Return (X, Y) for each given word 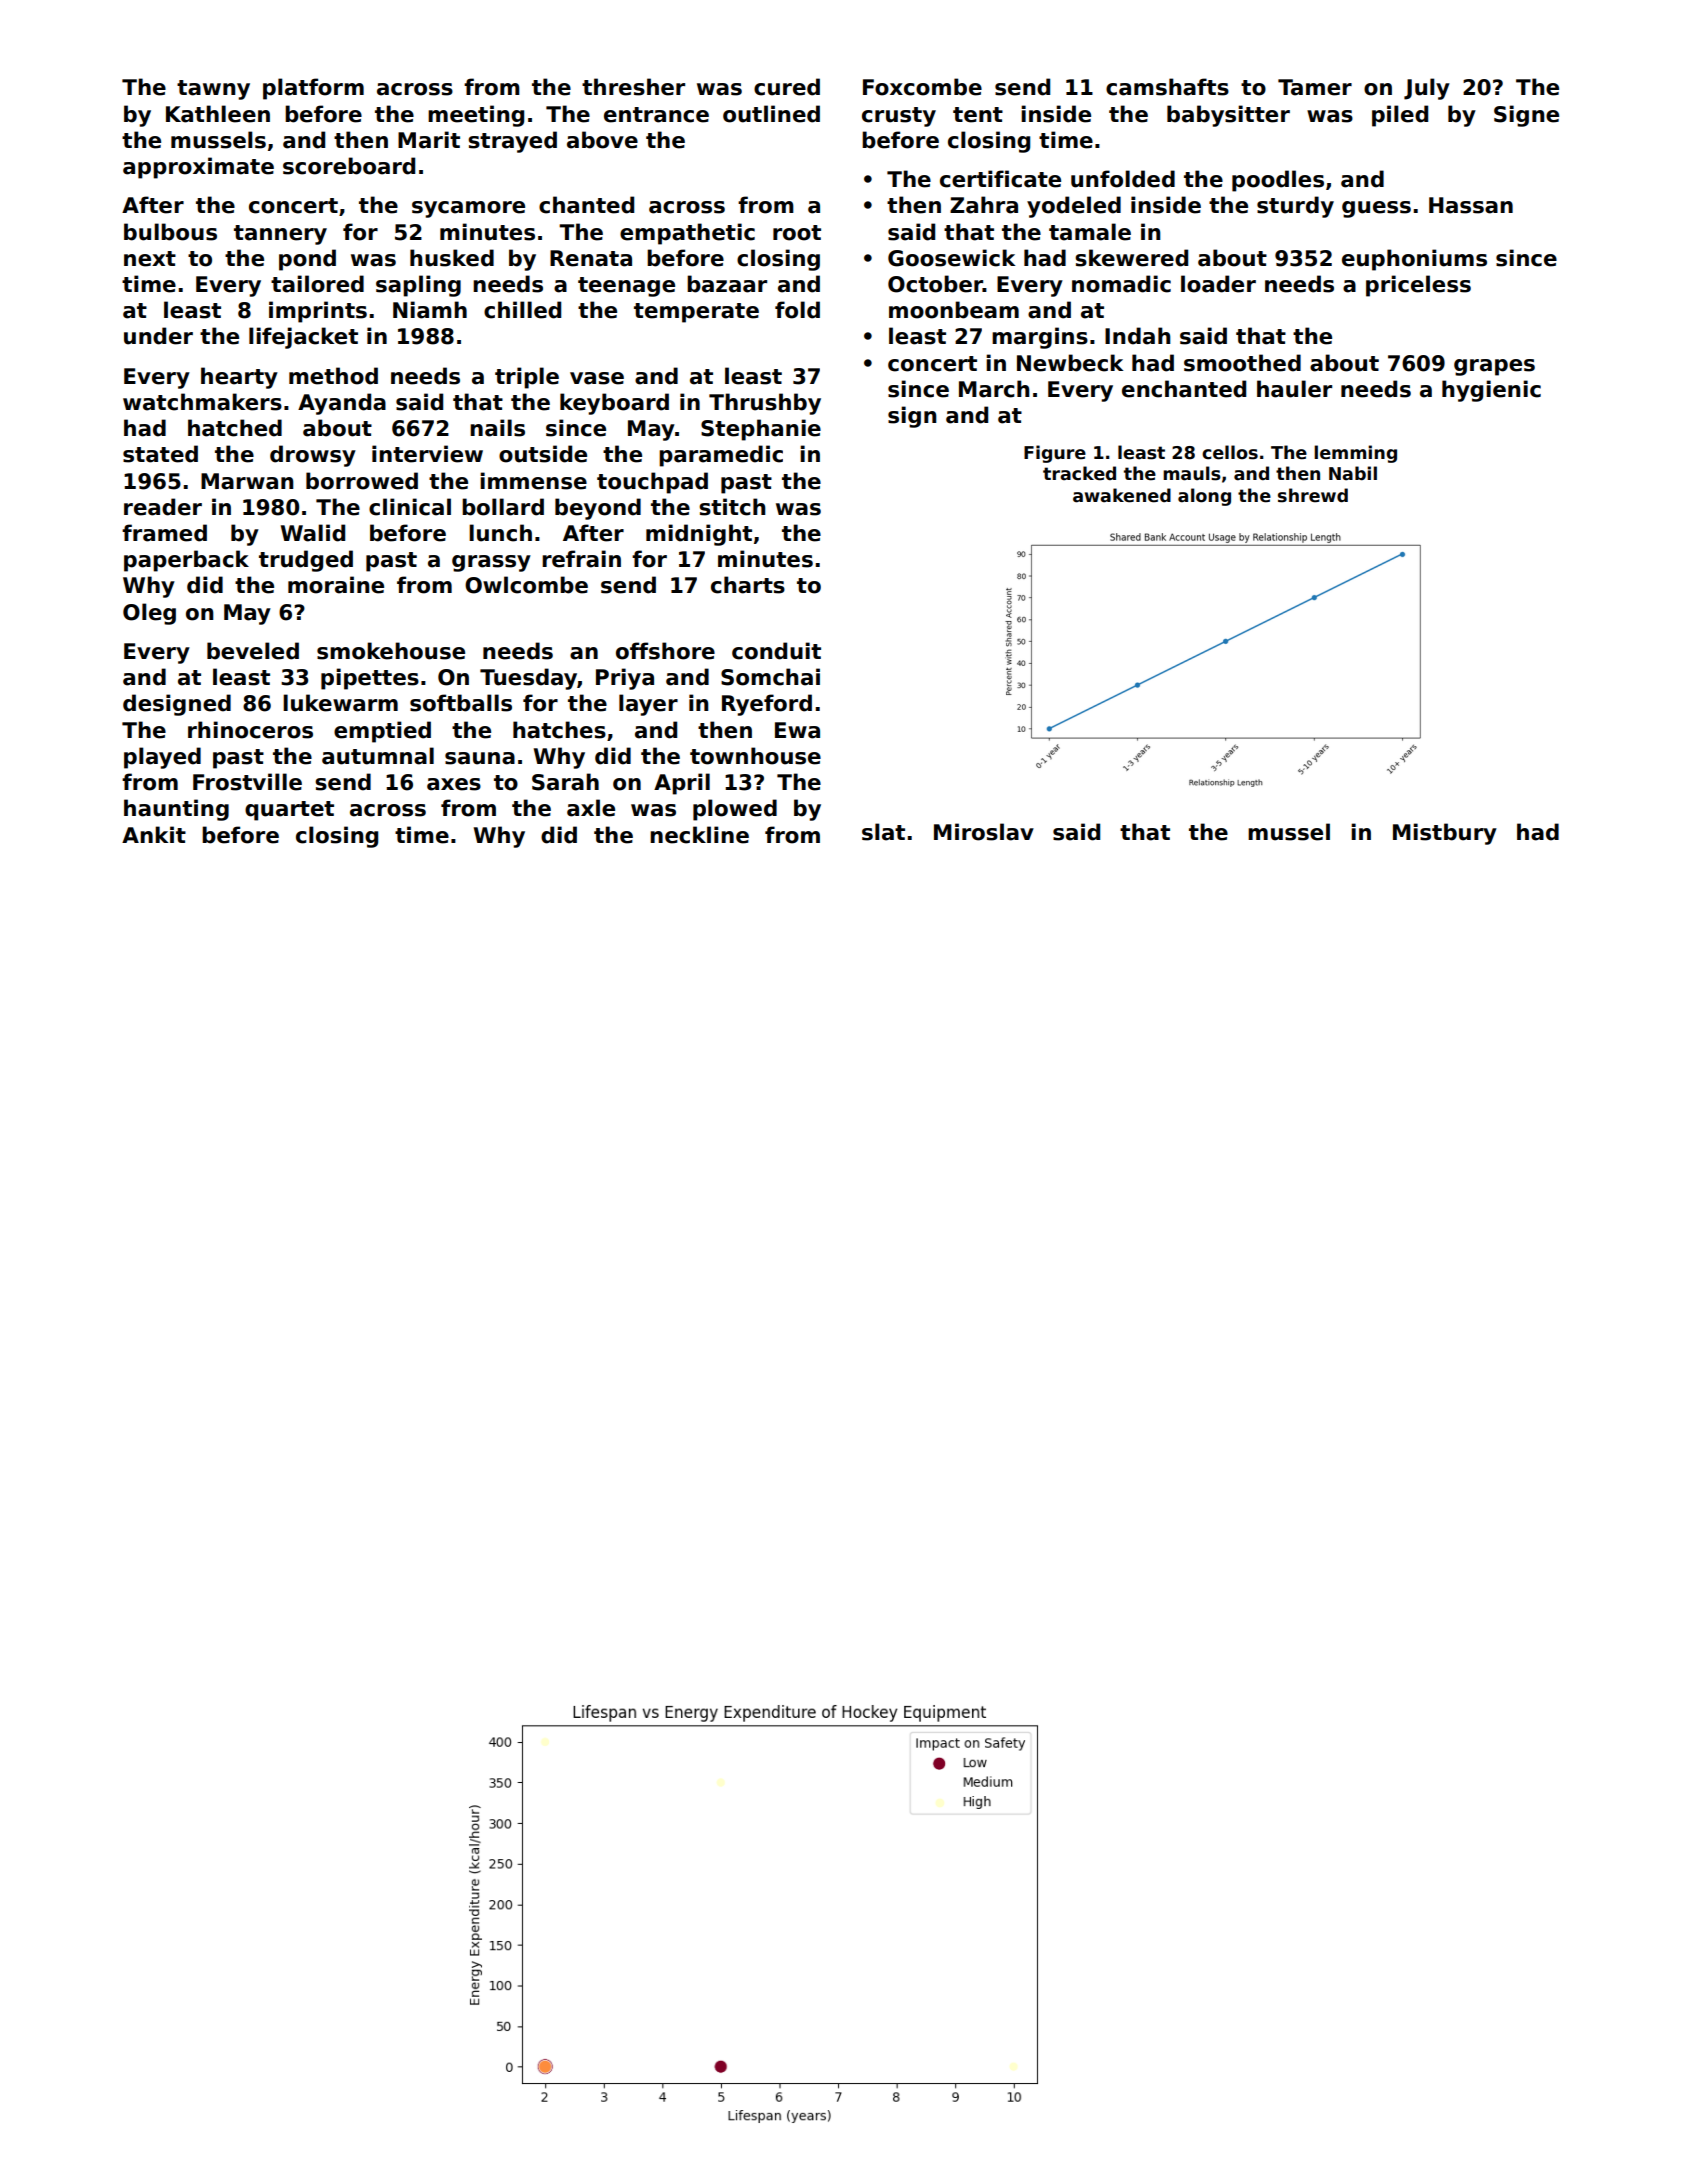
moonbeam (954, 310)
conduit (776, 651)
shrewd (1313, 495)
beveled (253, 651)
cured (787, 87)
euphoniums (1414, 260)
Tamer (1315, 87)
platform (313, 89)
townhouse (755, 756)
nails (497, 428)
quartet (289, 811)
